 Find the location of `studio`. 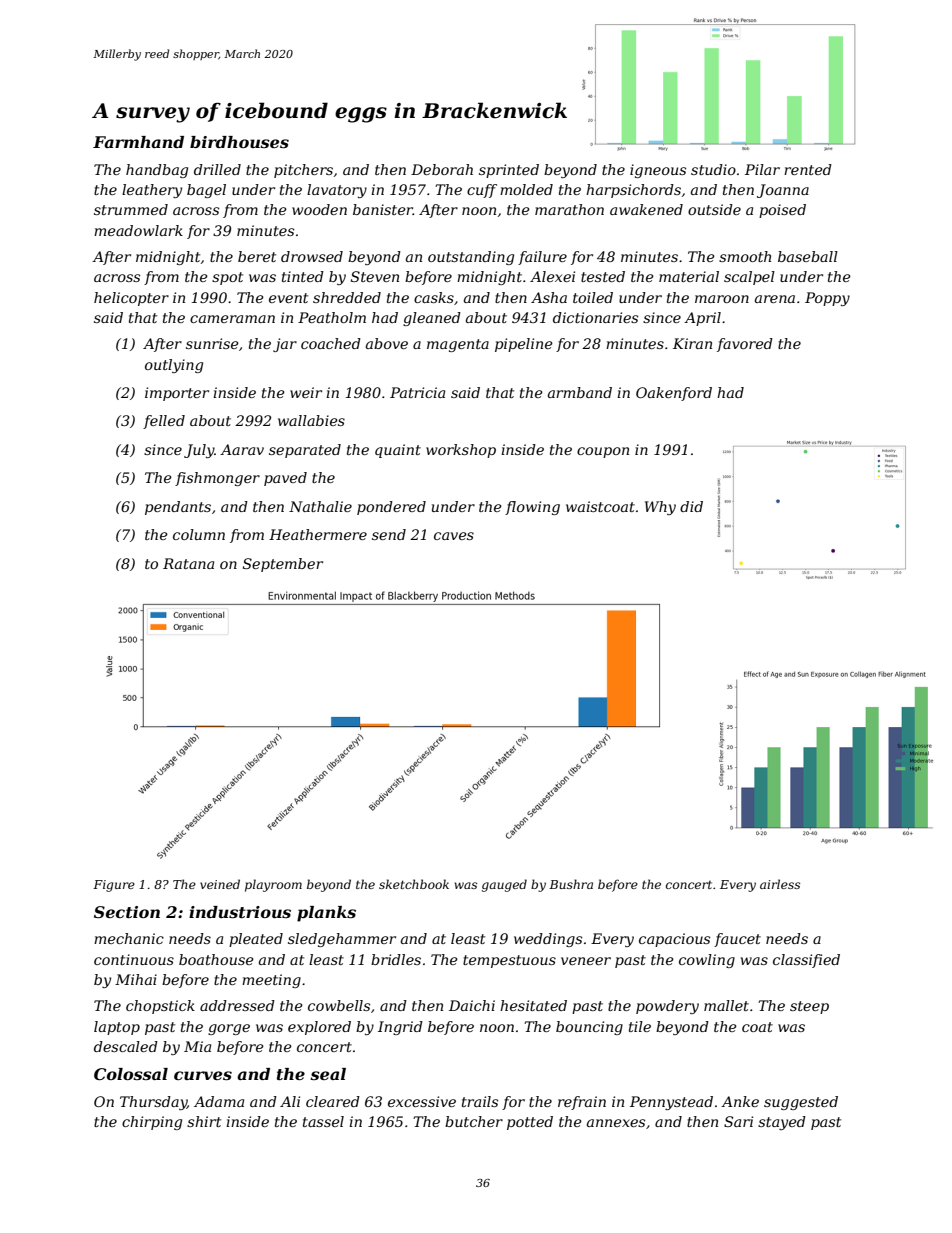

studio is located at coordinates (713, 169).
